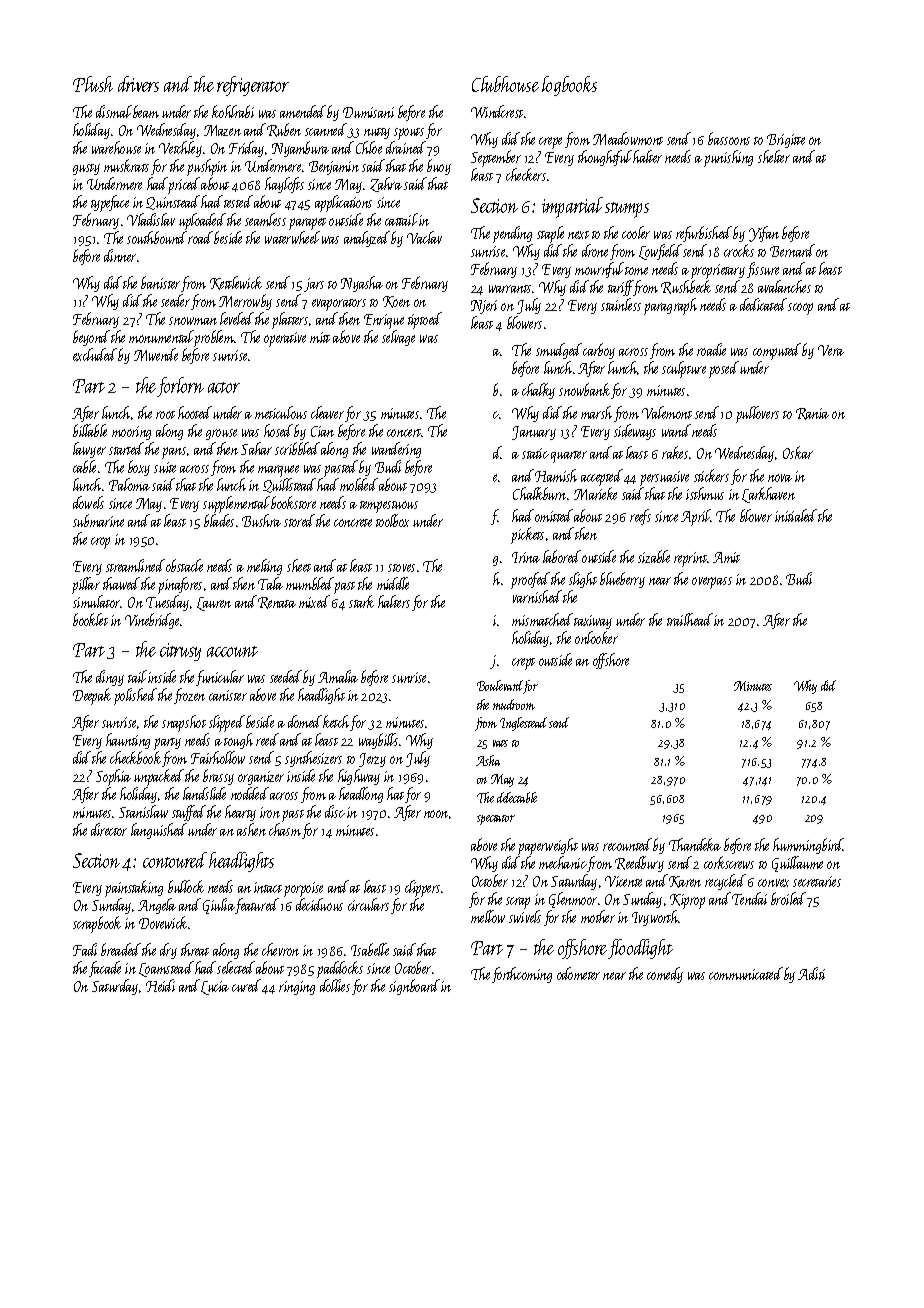 The width and height of the document is (924, 1308). What do you see at coordinates (569, 86) in the document?
I see `logbooks` at bounding box center [569, 86].
